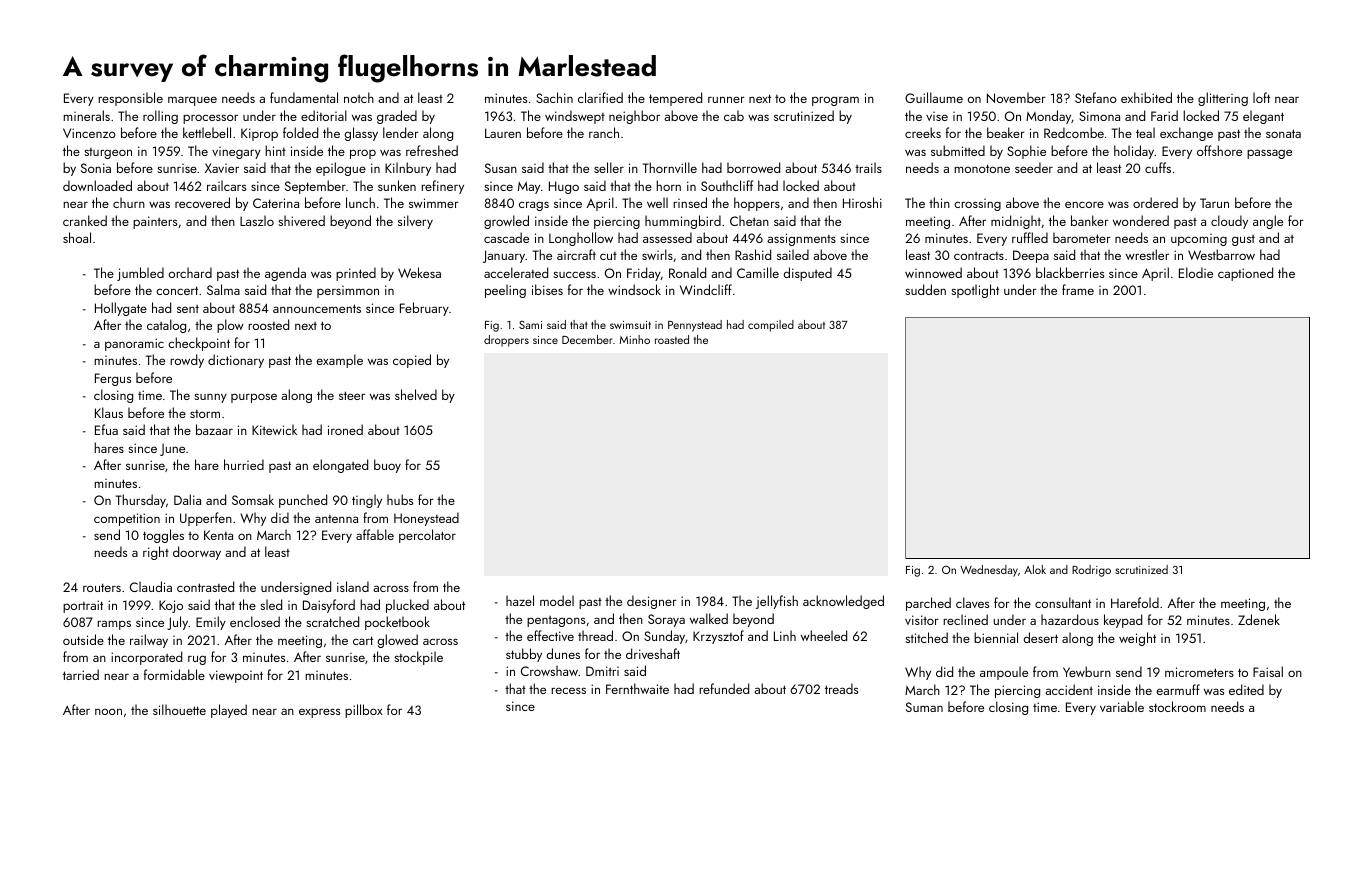 This screenshot has width=1372, height=887. What do you see at coordinates (734, 115) in the screenshot?
I see `cab` at bounding box center [734, 115].
